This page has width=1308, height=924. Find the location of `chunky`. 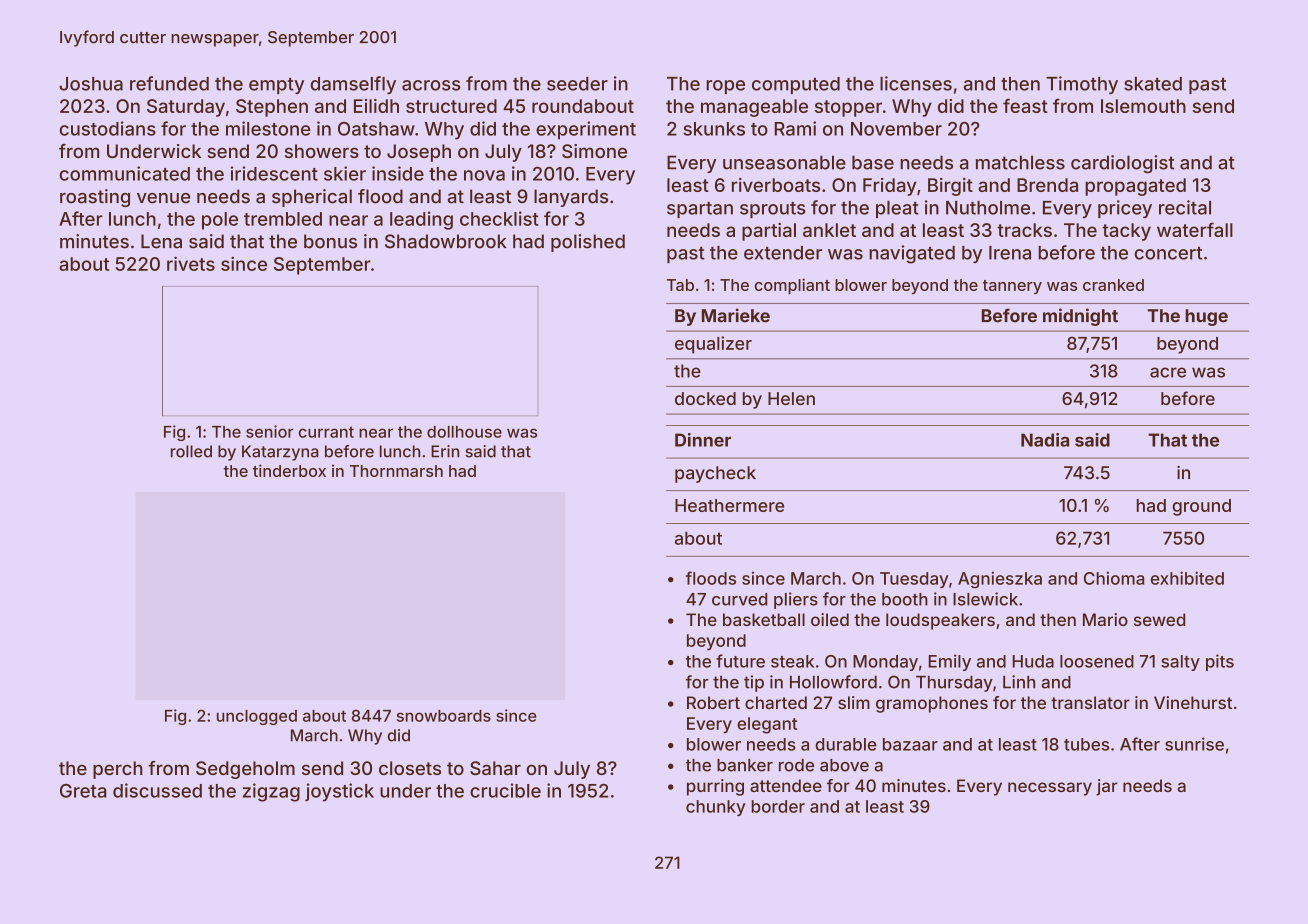

chunky is located at coordinates (715, 808).
